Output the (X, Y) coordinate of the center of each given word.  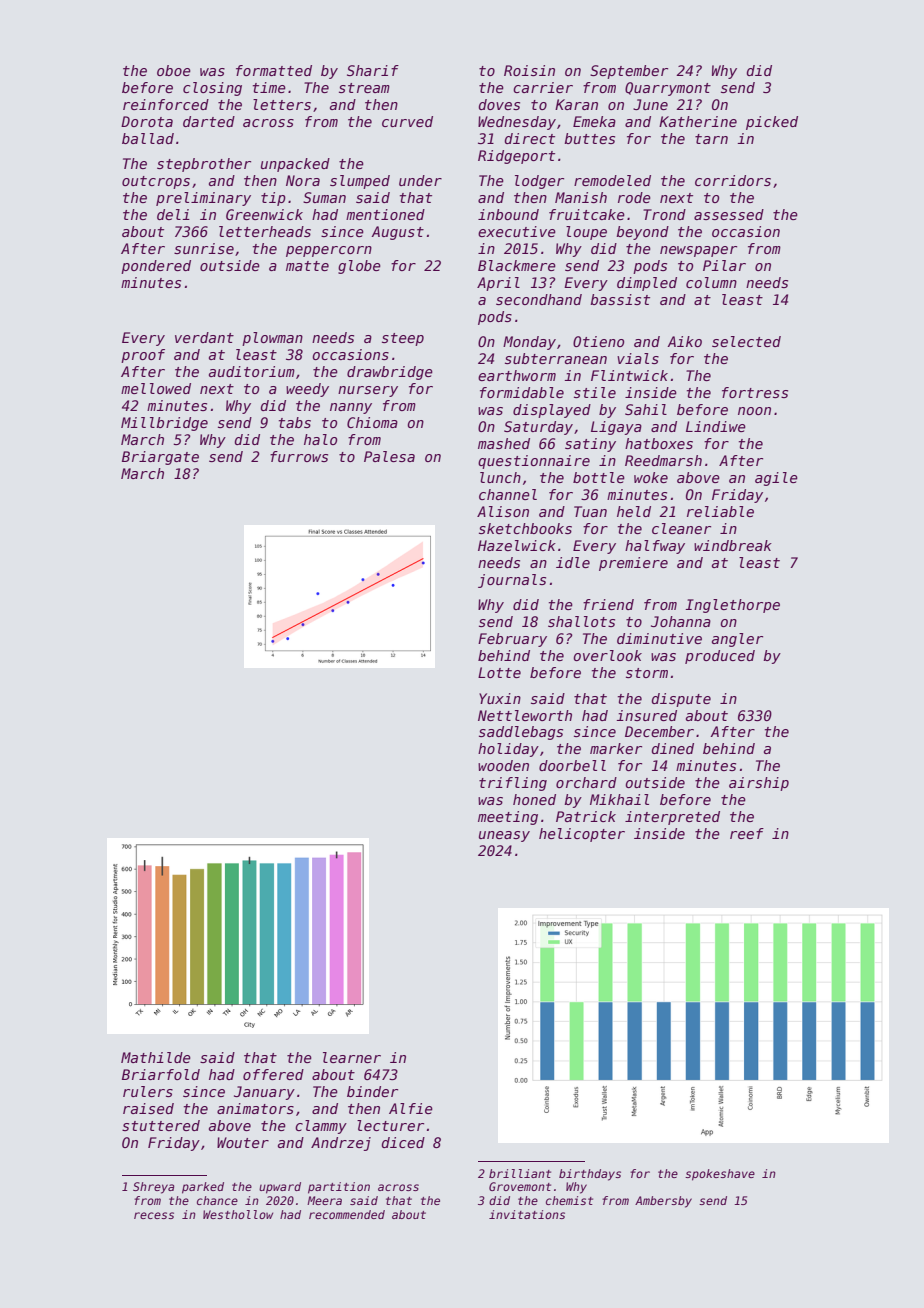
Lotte (499, 672)
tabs (295, 422)
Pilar (724, 265)
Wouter (243, 1142)
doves (499, 104)
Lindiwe (716, 426)
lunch (500, 477)
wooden (503, 765)
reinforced (166, 104)
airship (759, 784)
